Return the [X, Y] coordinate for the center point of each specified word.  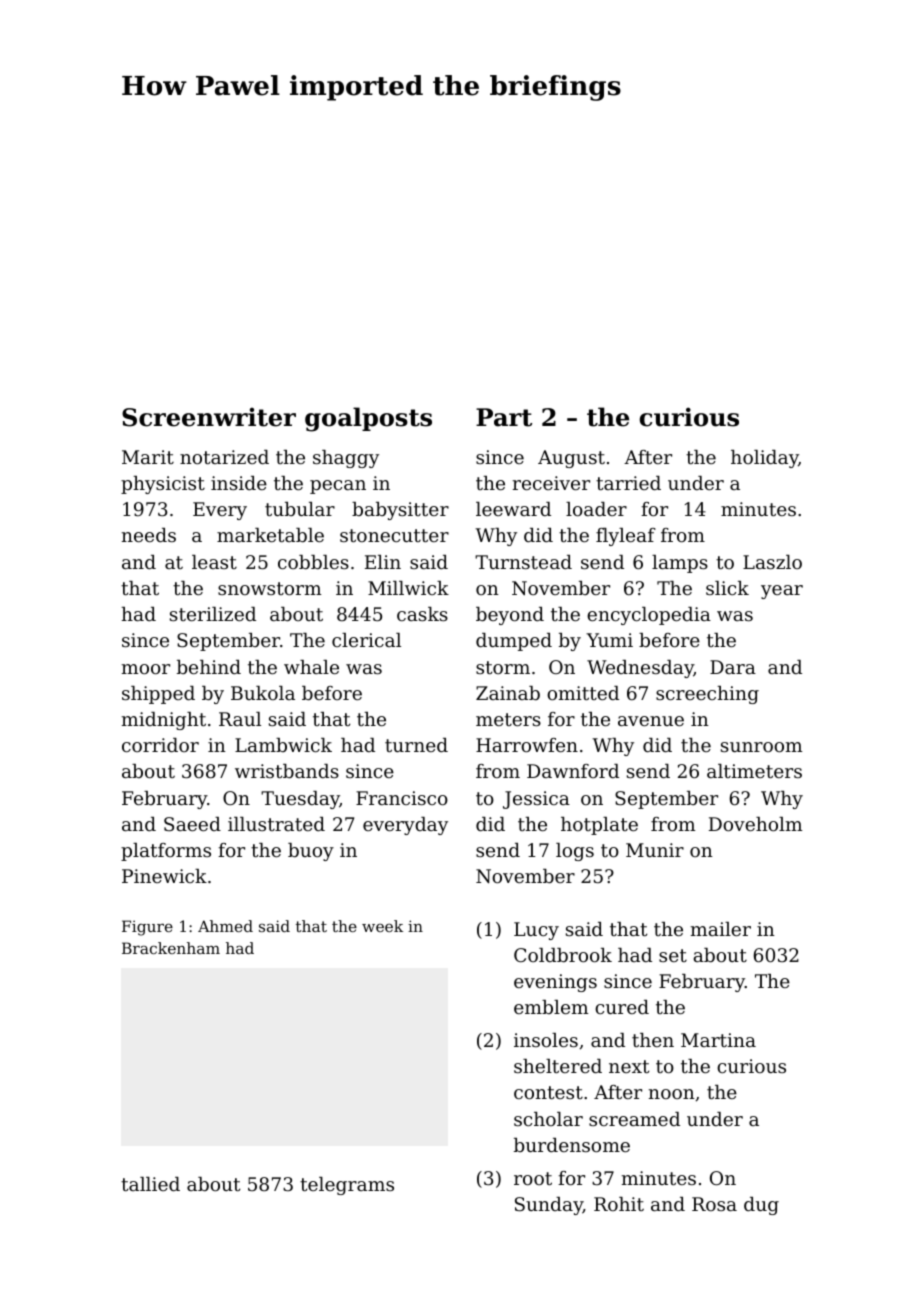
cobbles [313, 562]
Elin [383, 562]
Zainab [508, 693]
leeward [513, 509]
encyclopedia [649, 616]
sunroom [761, 747]
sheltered [558, 1066]
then [653, 1040]
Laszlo [772, 562]
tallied [150, 1184]
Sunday [549, 1206]
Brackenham [171, 948]
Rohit [619, 1204]
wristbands [287, 771]
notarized [224, 457]
